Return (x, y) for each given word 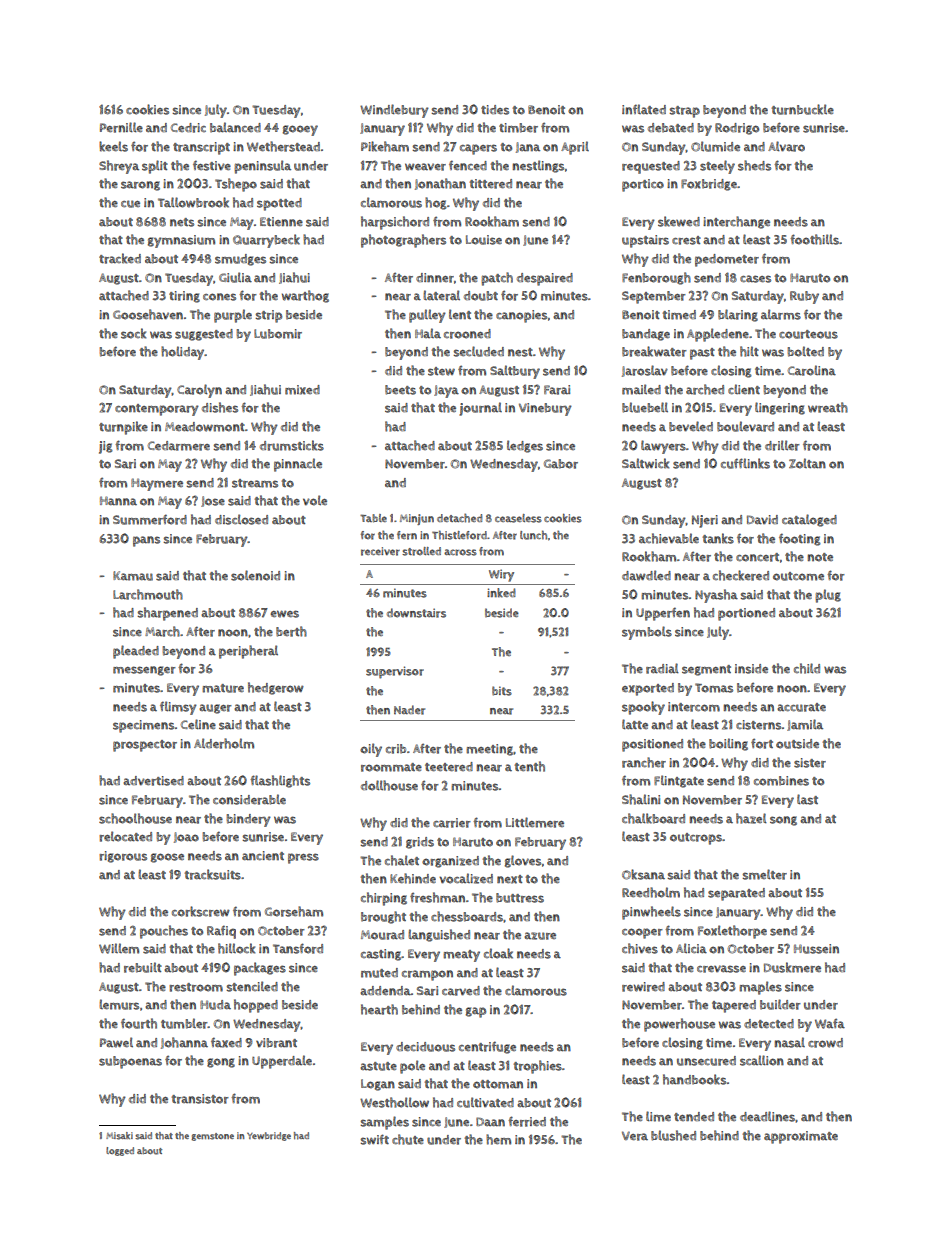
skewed (679, 221)
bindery (249, 820)
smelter (764, 874)
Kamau (133, 576)
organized (450, 862)
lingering (780, 408)
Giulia (235, 277)
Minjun (417, 519)
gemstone (212, 1137)
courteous (808, 334)
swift (374, 1139)
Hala (428, 333)
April (575, 148)
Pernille (121, 127)
